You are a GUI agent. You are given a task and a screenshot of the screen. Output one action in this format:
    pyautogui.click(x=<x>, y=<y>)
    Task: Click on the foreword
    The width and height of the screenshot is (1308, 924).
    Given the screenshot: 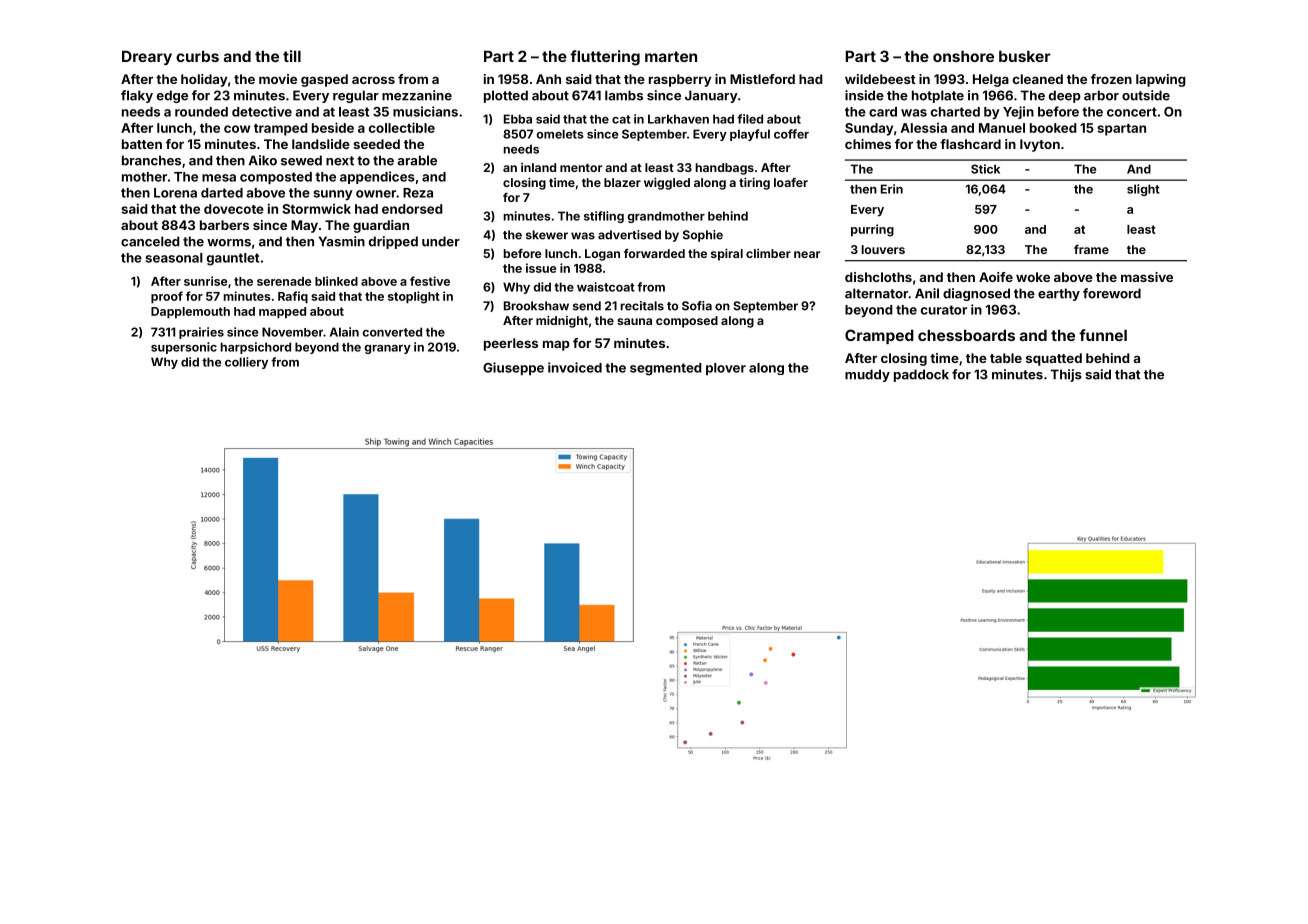 What is the action you would take?
    pyautogui.click(x=1112, y=293)
